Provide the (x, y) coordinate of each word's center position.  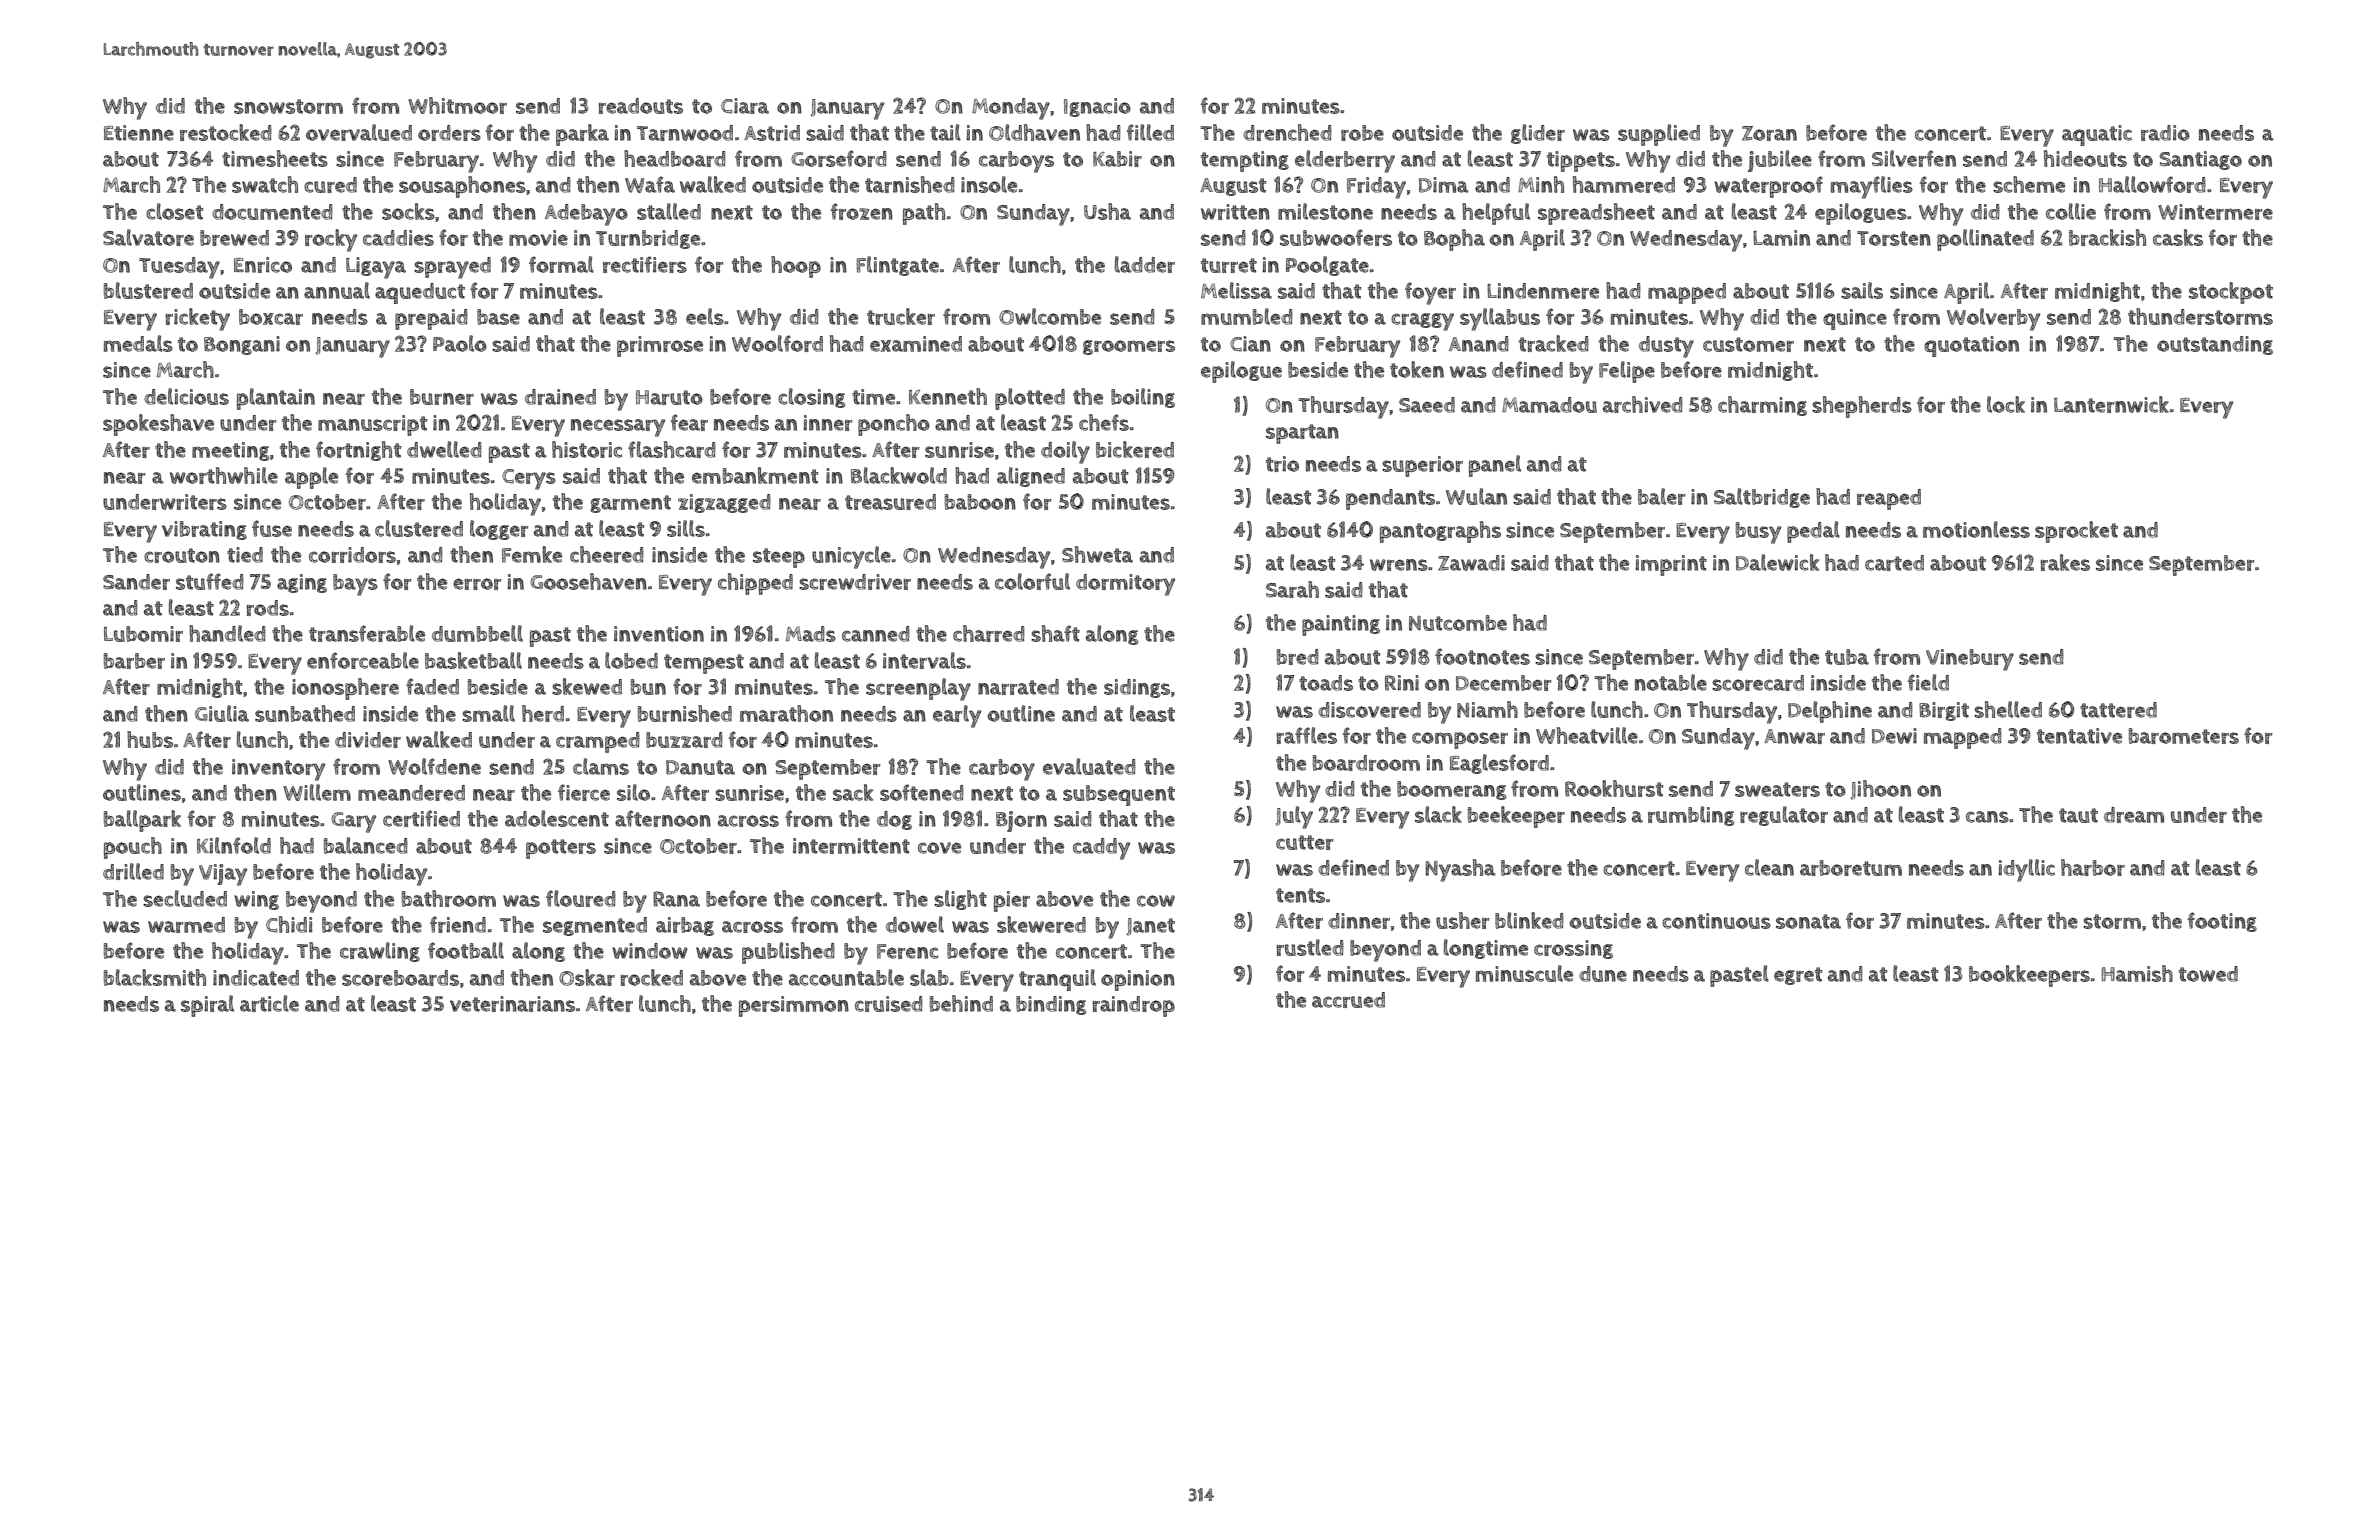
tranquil (1057, 980)
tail (945, 132)
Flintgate (897, 266)
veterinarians (512, 1004)
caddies (398, 238)
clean (1769, 867)
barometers (2184, 736)
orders (449, 133)
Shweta (1097, 554)
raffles (1306, 735)
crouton (182, 555)
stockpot (2231, 293)
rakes (2065, 562)
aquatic (2097, 135)
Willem (317, 792)
